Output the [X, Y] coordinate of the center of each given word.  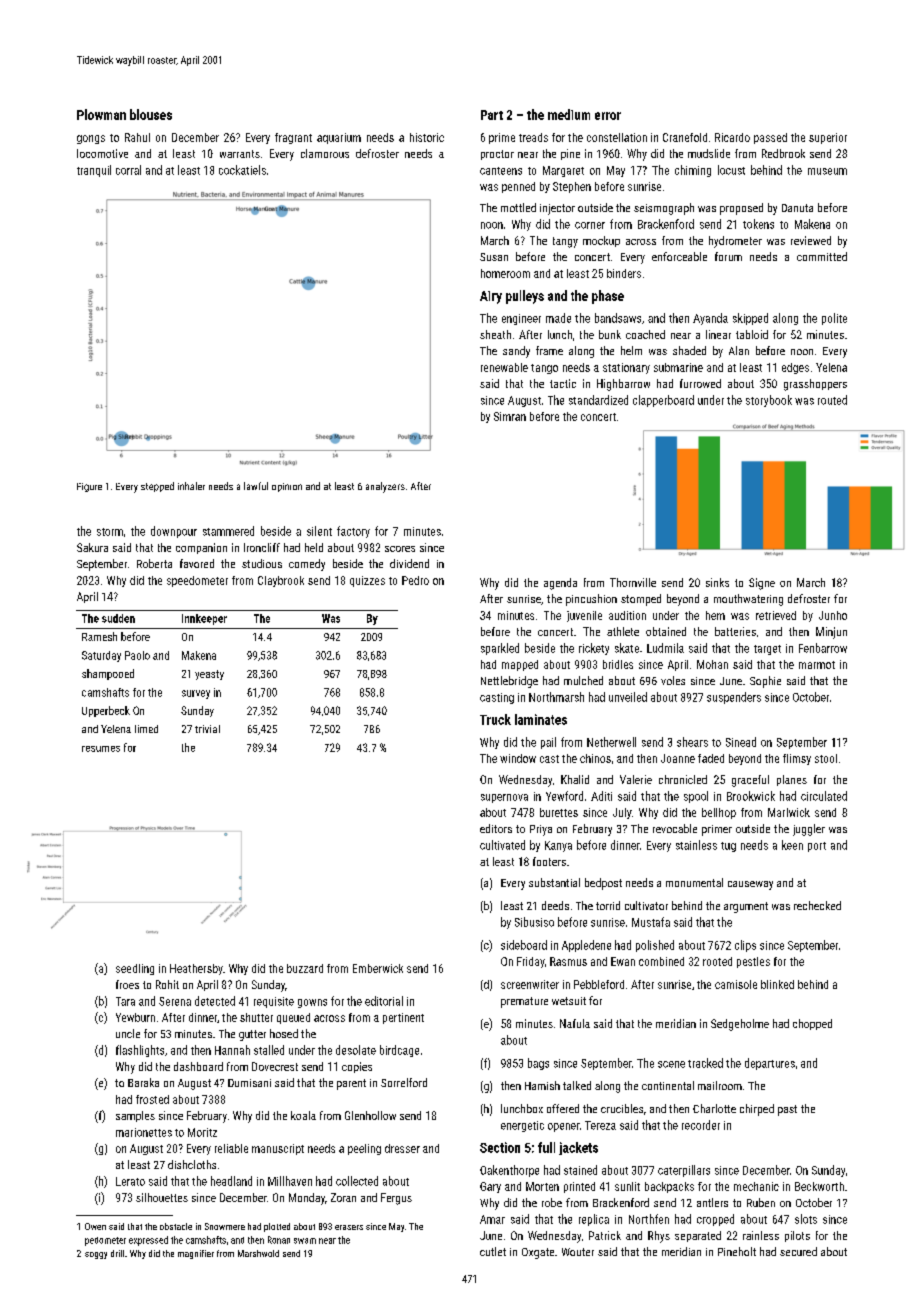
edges [795, 368]
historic [427, 137]
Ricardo [732, 137]
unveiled [628, 697]
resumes [101, 749]
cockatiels [242, 170]
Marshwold [258, 1253]
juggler [809, 830]
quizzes [367, 581]
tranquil [94, 171]
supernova [504, 798]
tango [544, 369]
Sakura [92, 547]
